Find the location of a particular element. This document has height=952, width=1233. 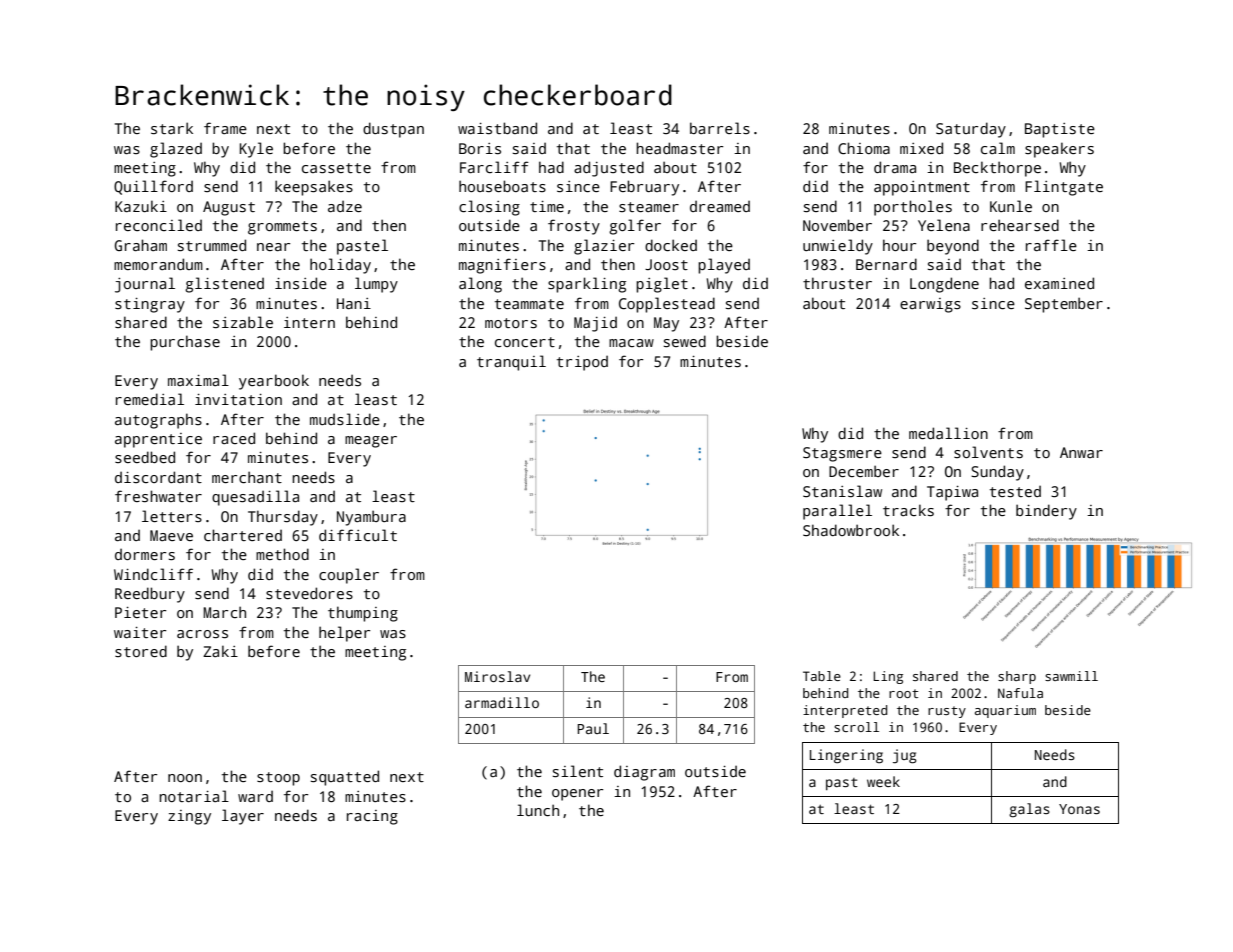

coupler is located at coordinates (349, 576).
